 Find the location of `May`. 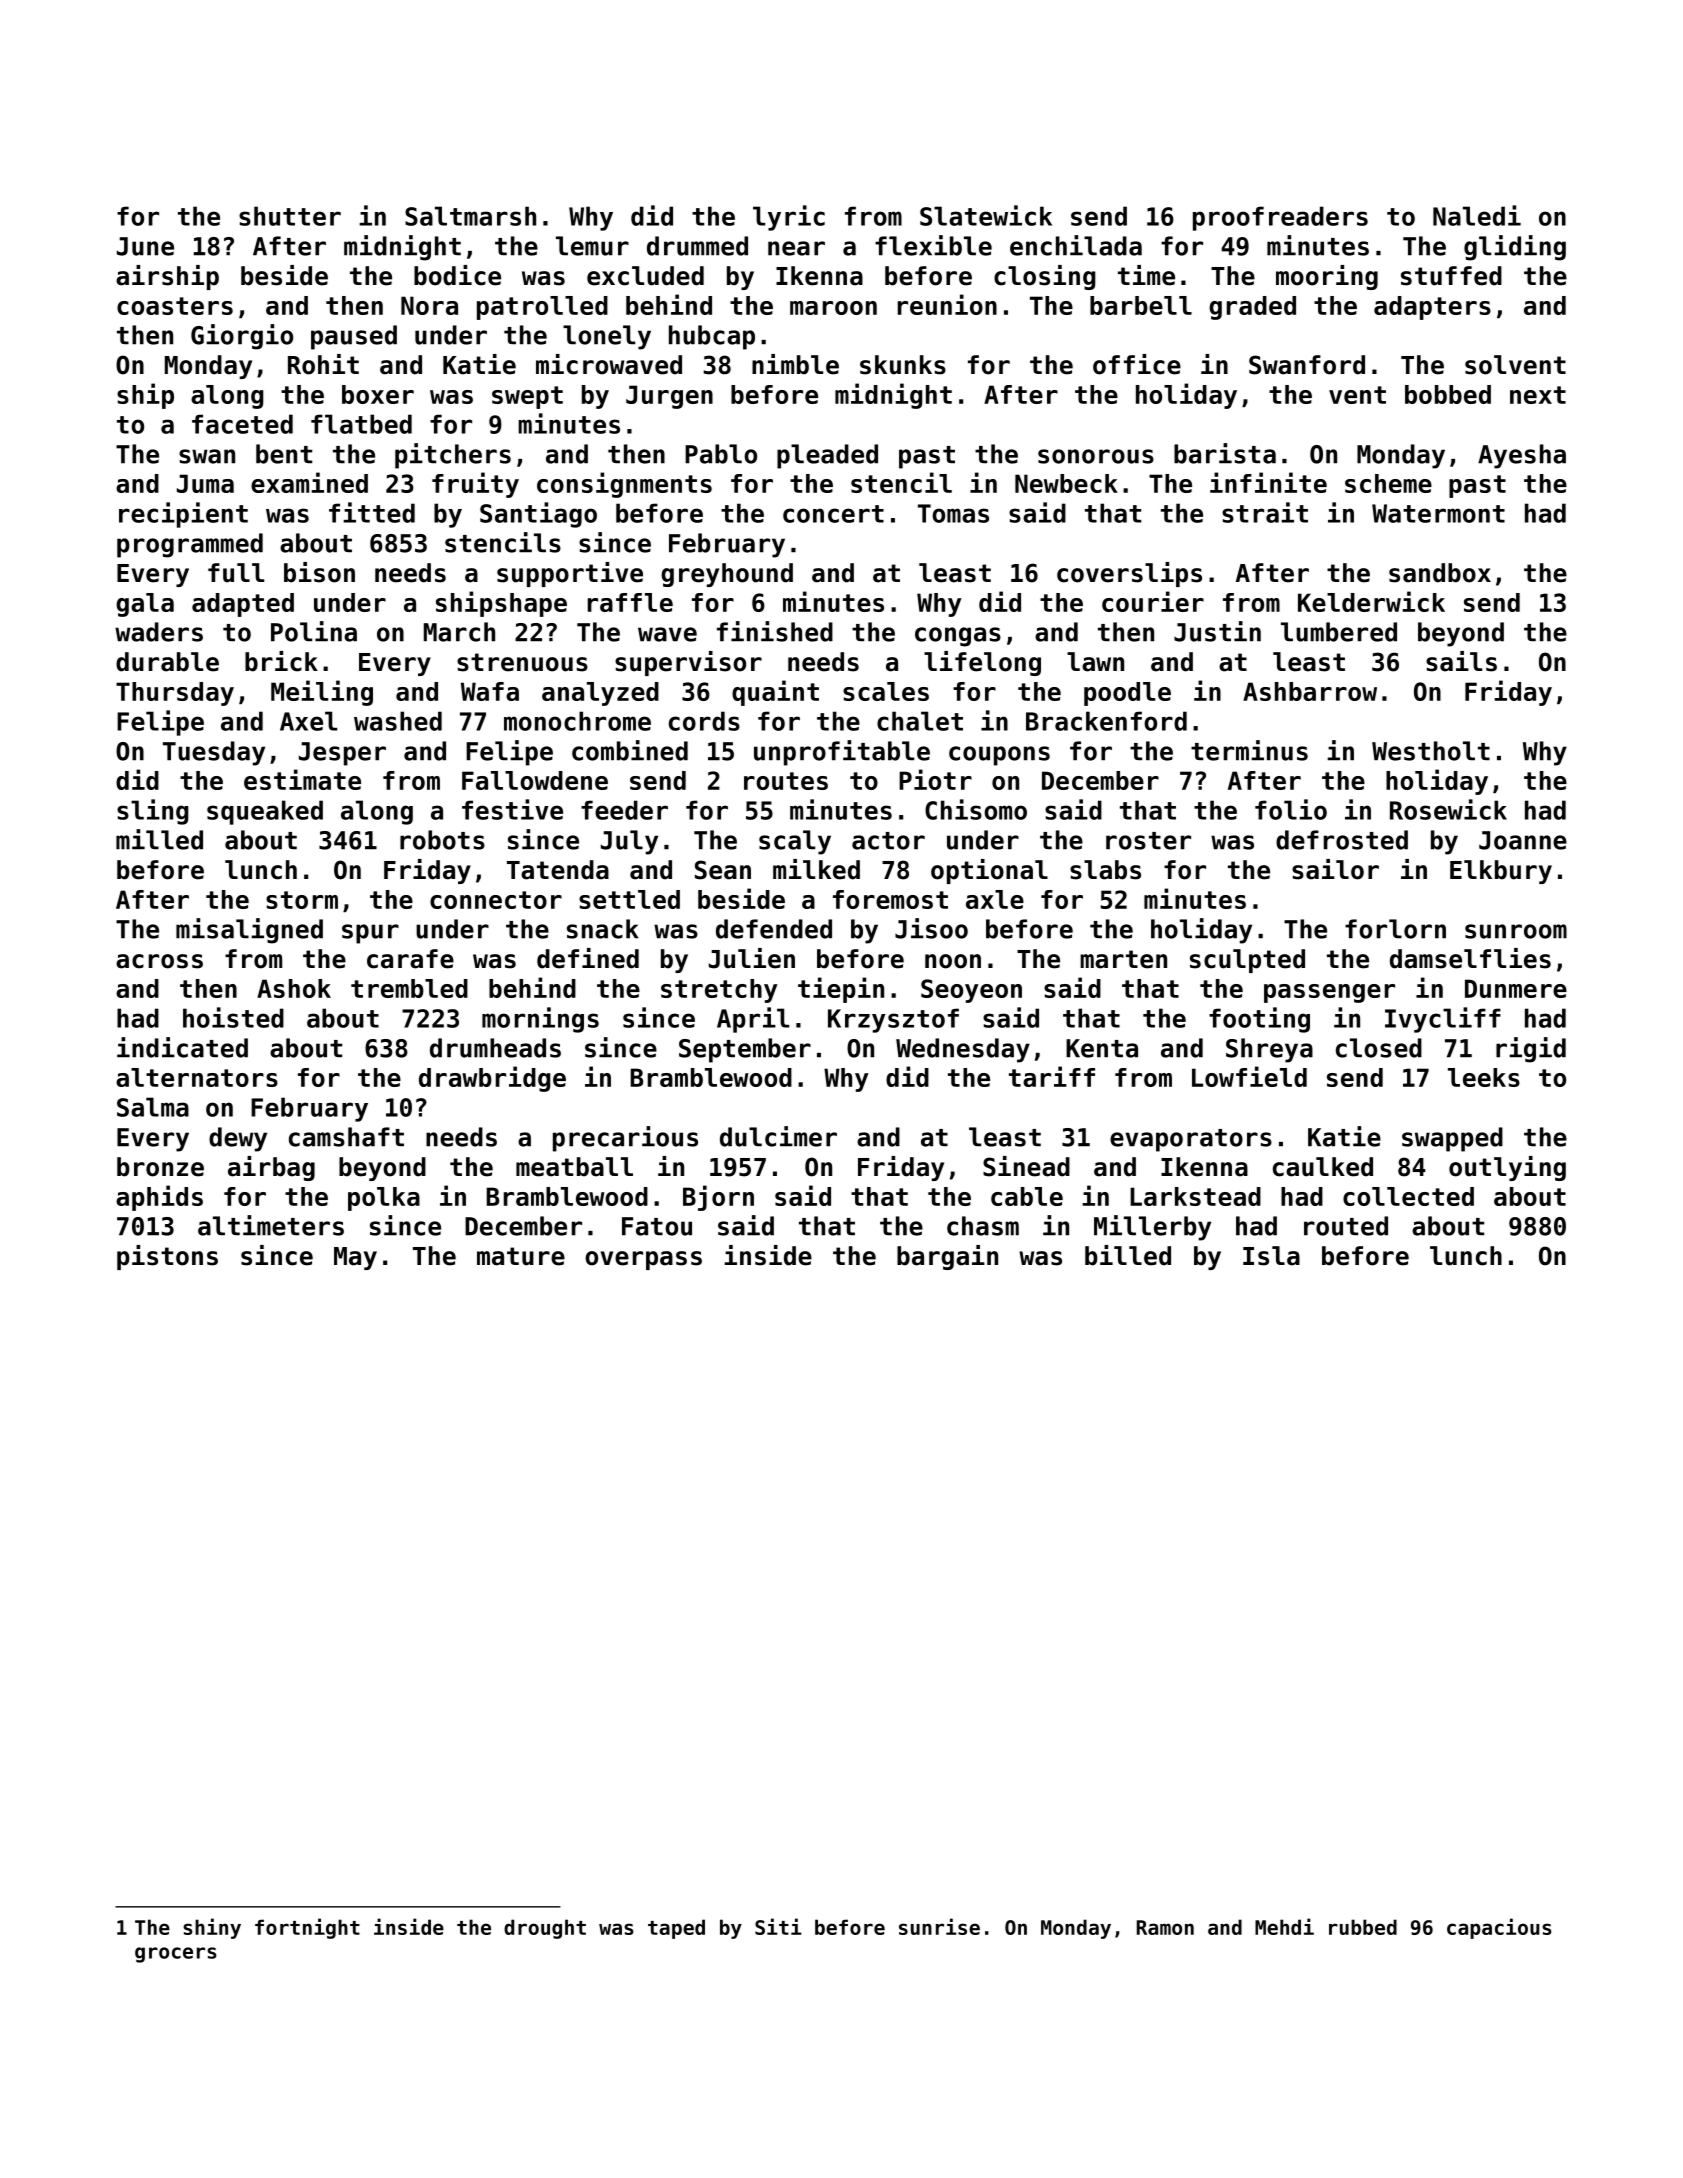

May is located at coordinates (355, 1258).
